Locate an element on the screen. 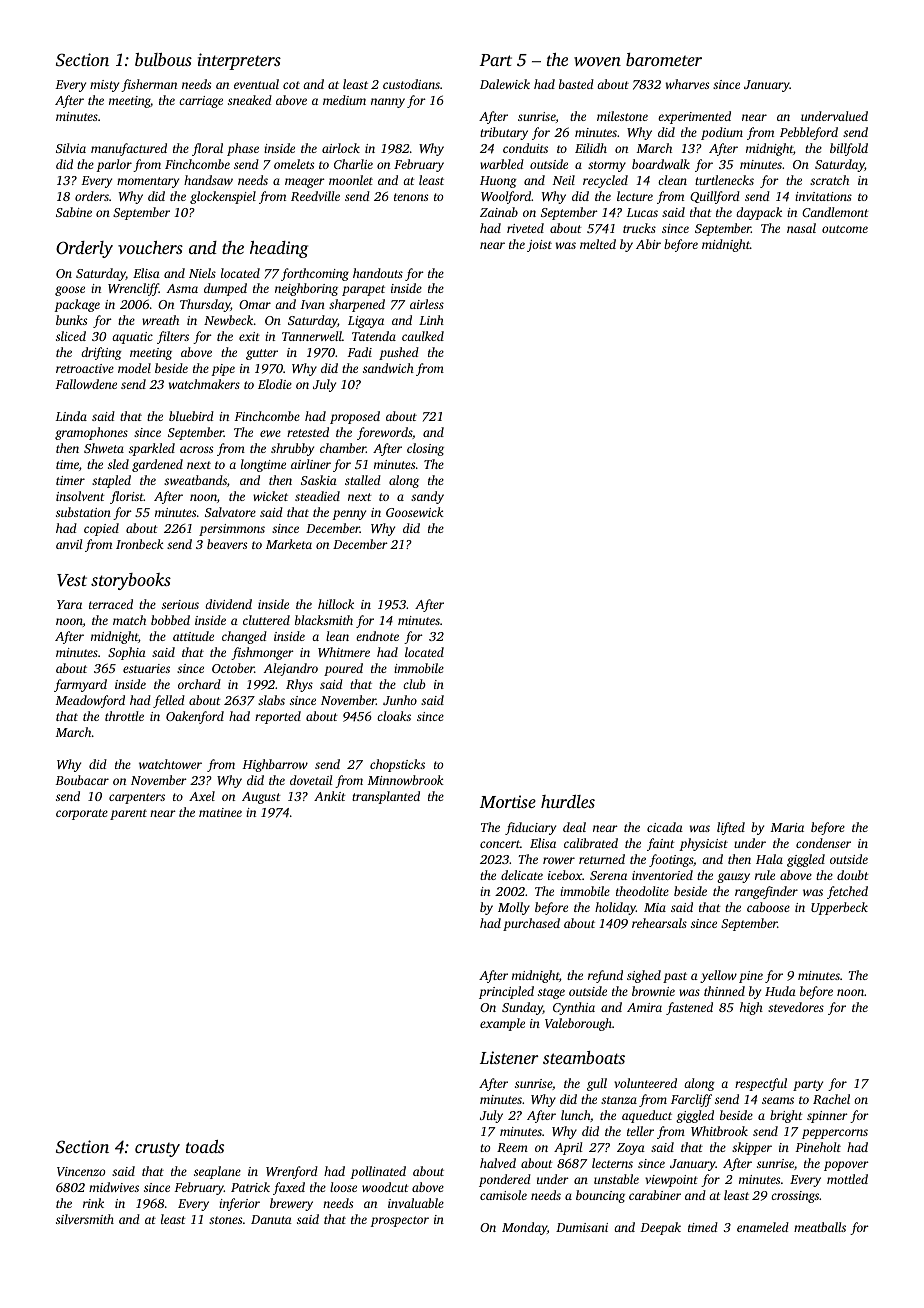  sandwich is located at coordinates (388, 368).
